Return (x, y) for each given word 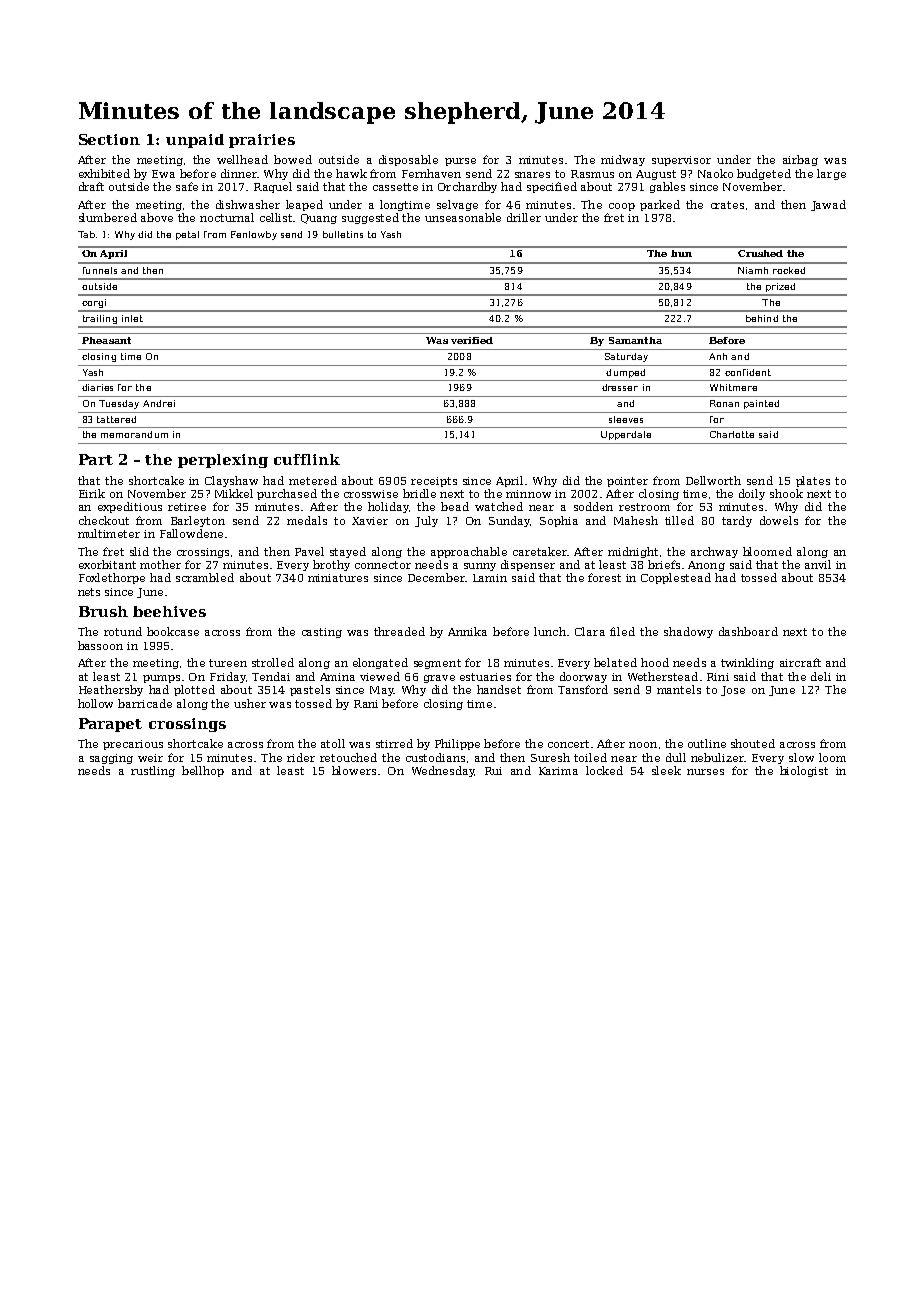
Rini (718, 677)
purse (460, 162)
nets (89, 592)
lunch (550, 631)
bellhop (203, 771)
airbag (800, 160)
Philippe (457, 744)
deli (821, 676)
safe (187, 186)
